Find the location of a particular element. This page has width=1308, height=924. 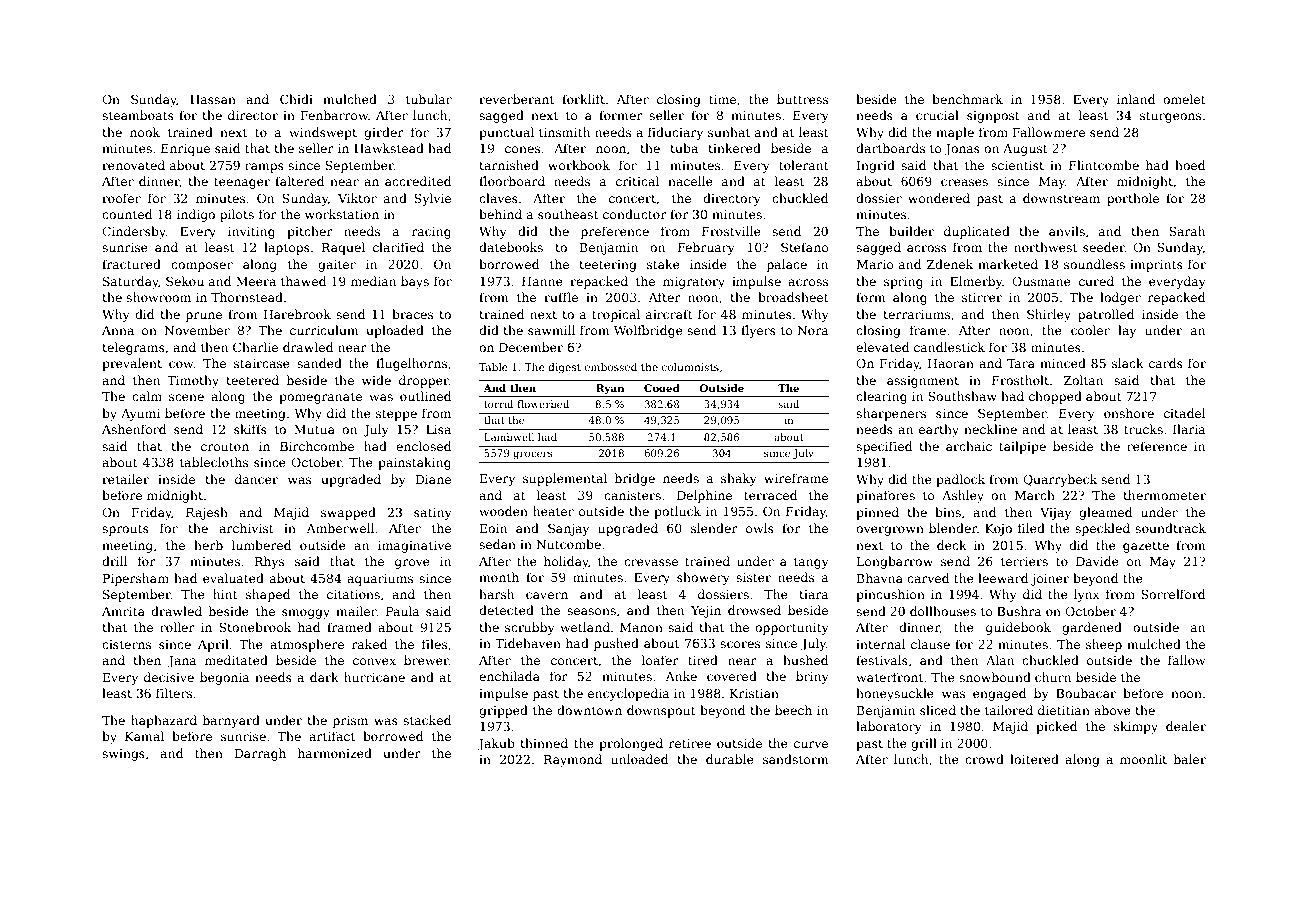

composer is located at coordinates (202, 267).
